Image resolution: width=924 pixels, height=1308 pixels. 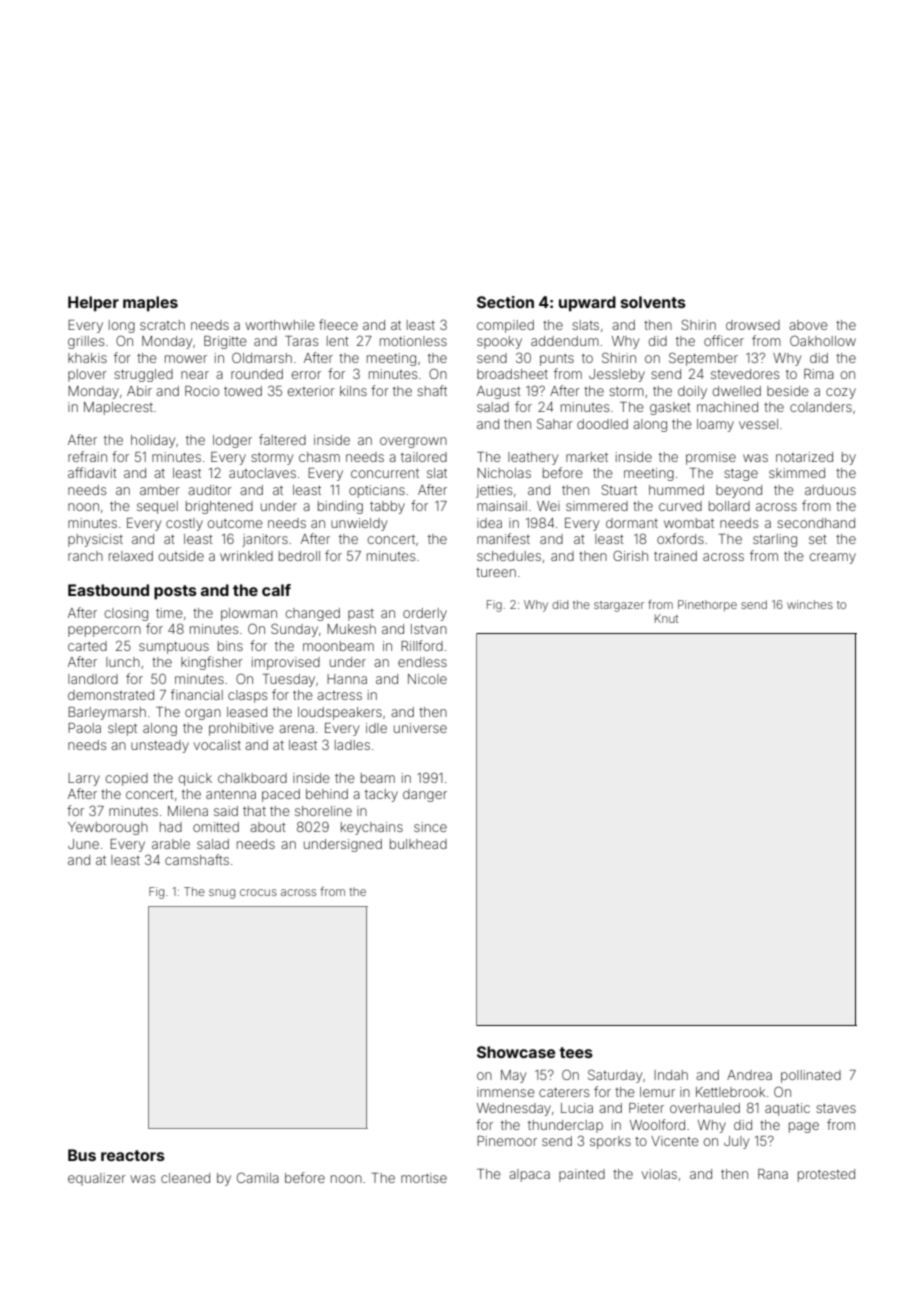 I want to click on snug, so click(x=222, y=894).
